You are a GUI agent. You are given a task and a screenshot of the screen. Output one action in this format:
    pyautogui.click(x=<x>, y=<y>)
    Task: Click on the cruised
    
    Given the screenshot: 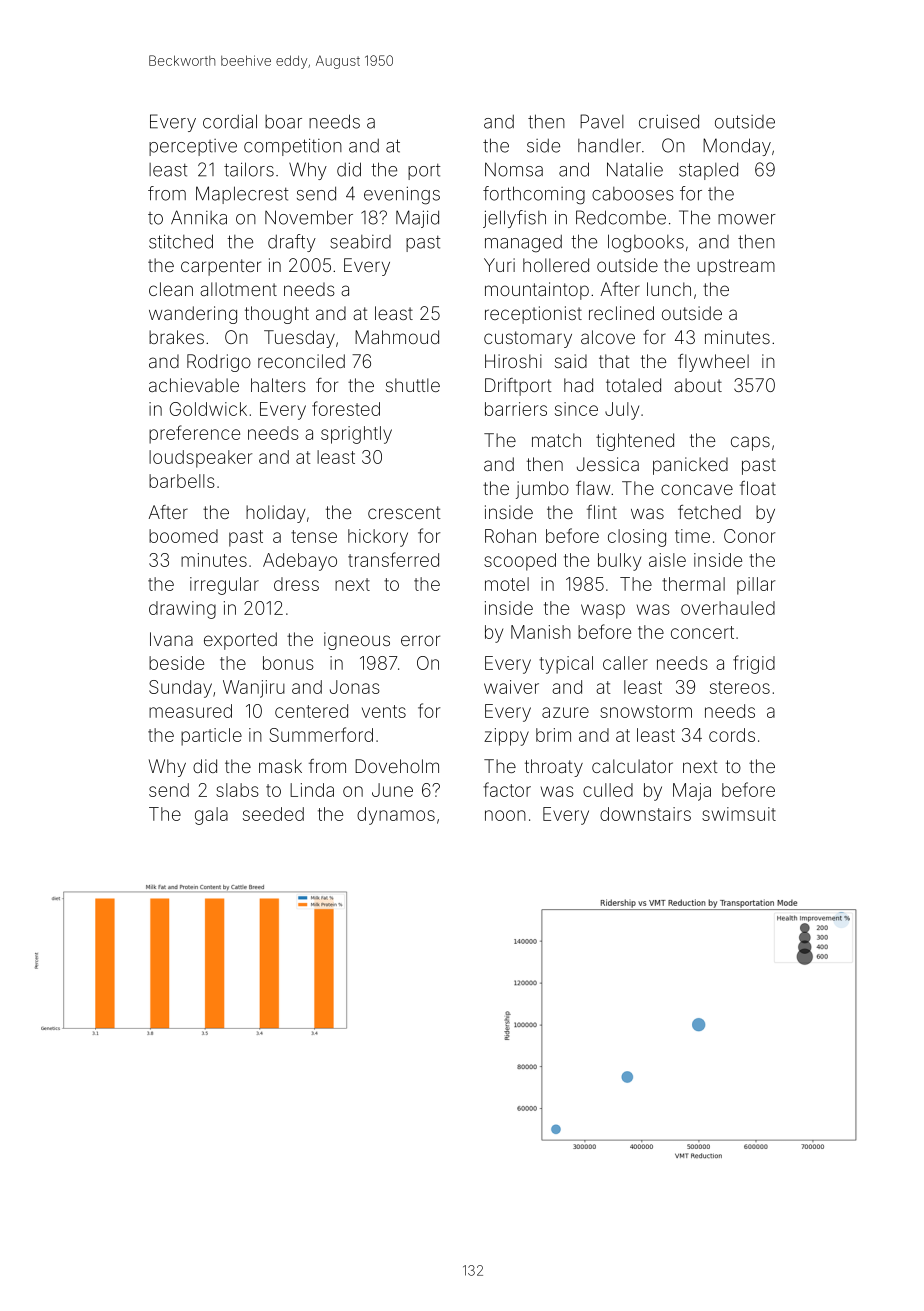 What is the action you would take?
    pyautogui.click(x=669, y=121)
